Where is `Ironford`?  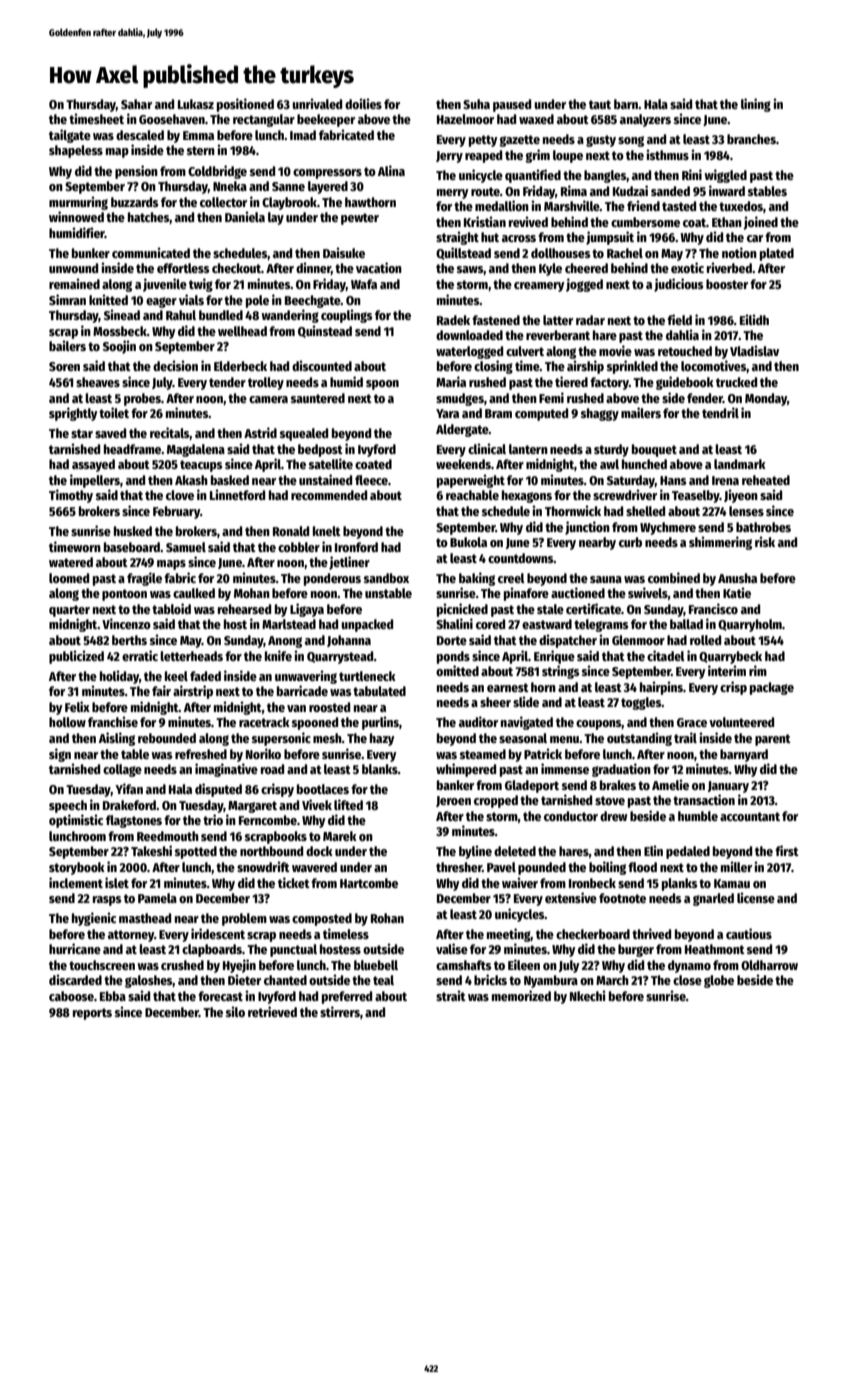 Ironford is located at coordinates (356, 547).
